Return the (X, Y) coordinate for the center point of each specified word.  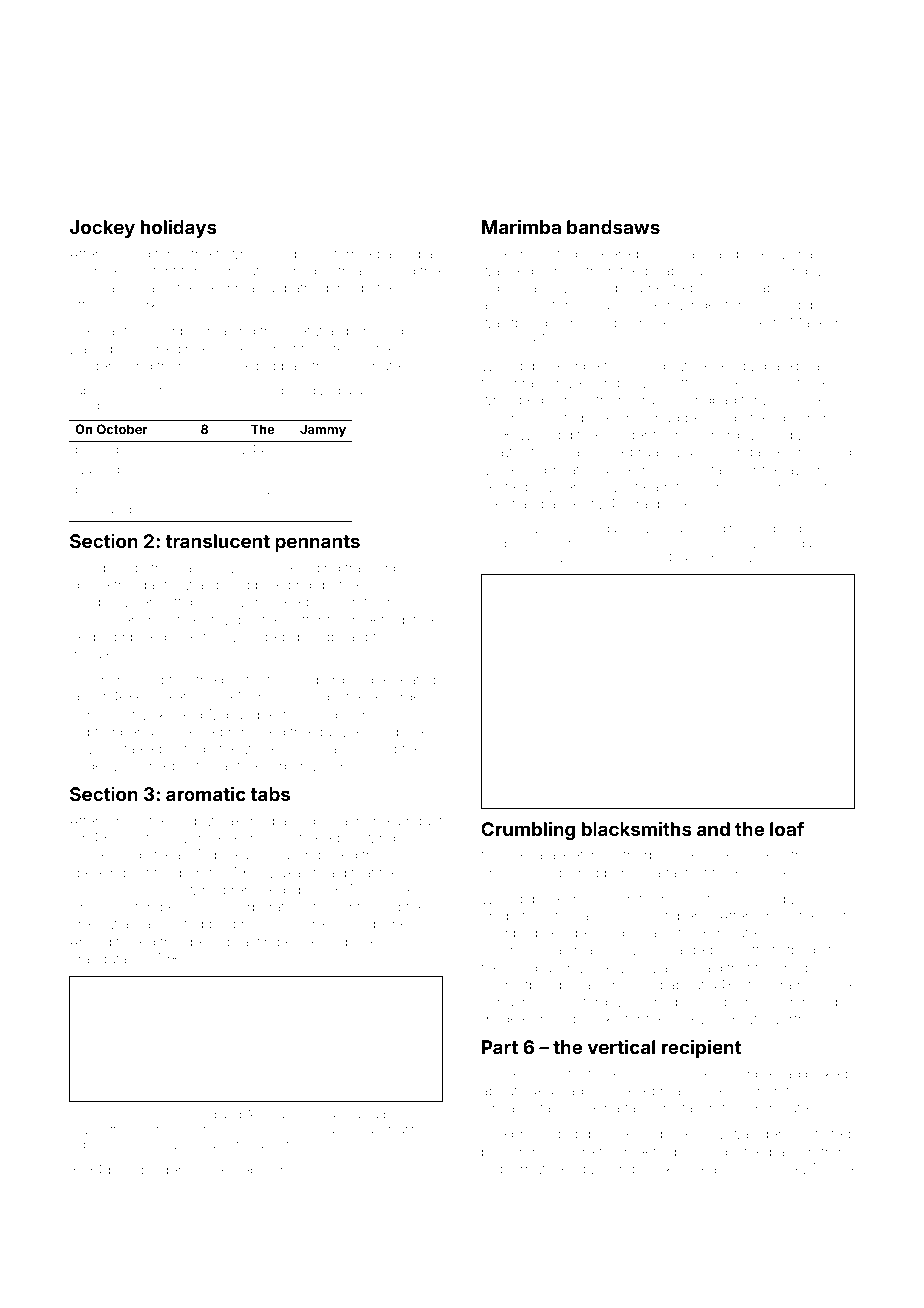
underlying (104, 767)
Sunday (148, 1115)
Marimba (521, 226)
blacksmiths (637, 828)
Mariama (805, 253)
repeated (407, 681)
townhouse (253, 254)
